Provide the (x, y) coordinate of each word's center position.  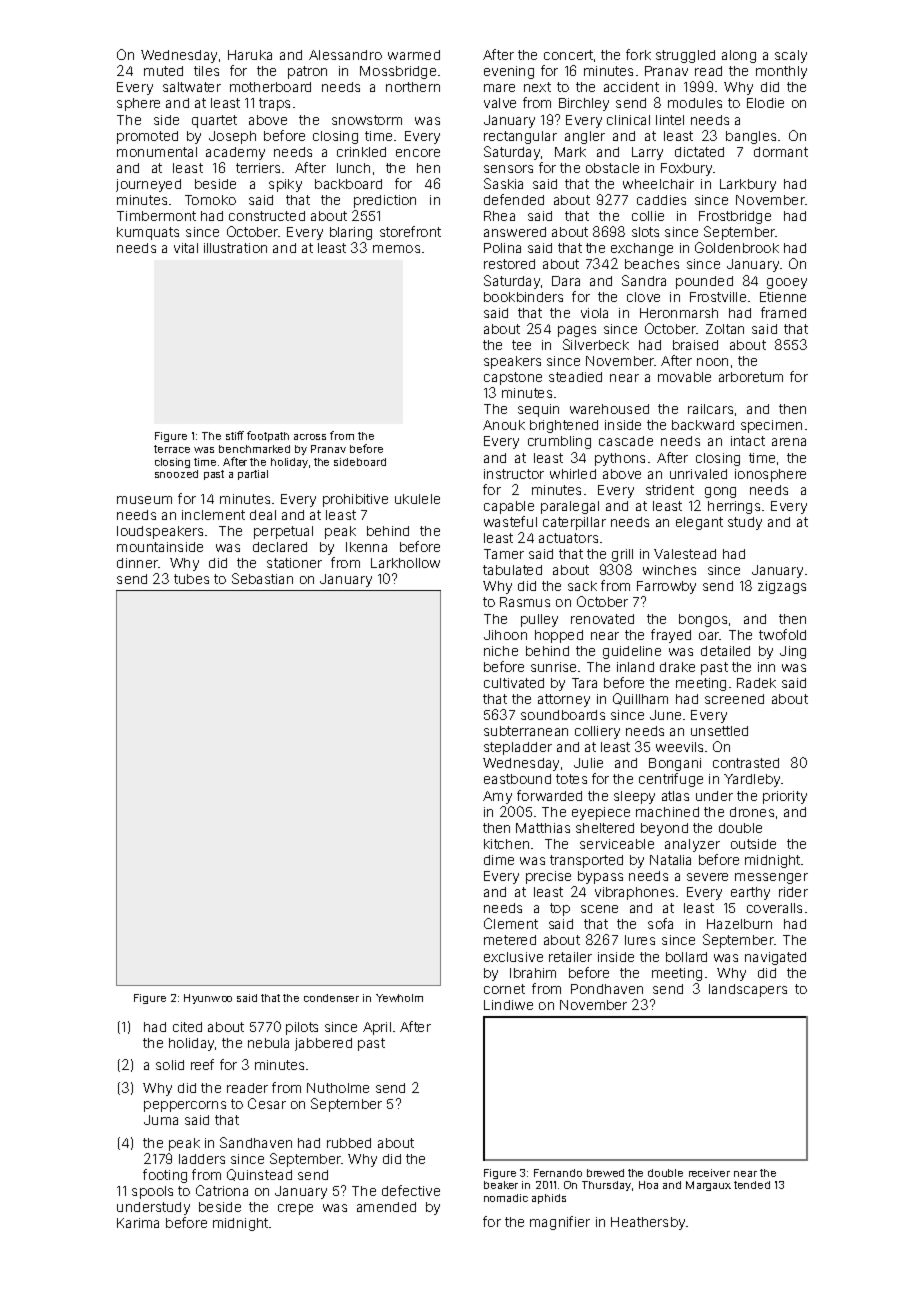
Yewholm (399, 998)
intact (748, 441)
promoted (147, 137)
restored (509, 264)
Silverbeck (596, 344)
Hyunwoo (208, 999)
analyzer (692, 845)
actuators (568, 538)
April (377, 1028)
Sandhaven (256, 1142)
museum (144, 500)
